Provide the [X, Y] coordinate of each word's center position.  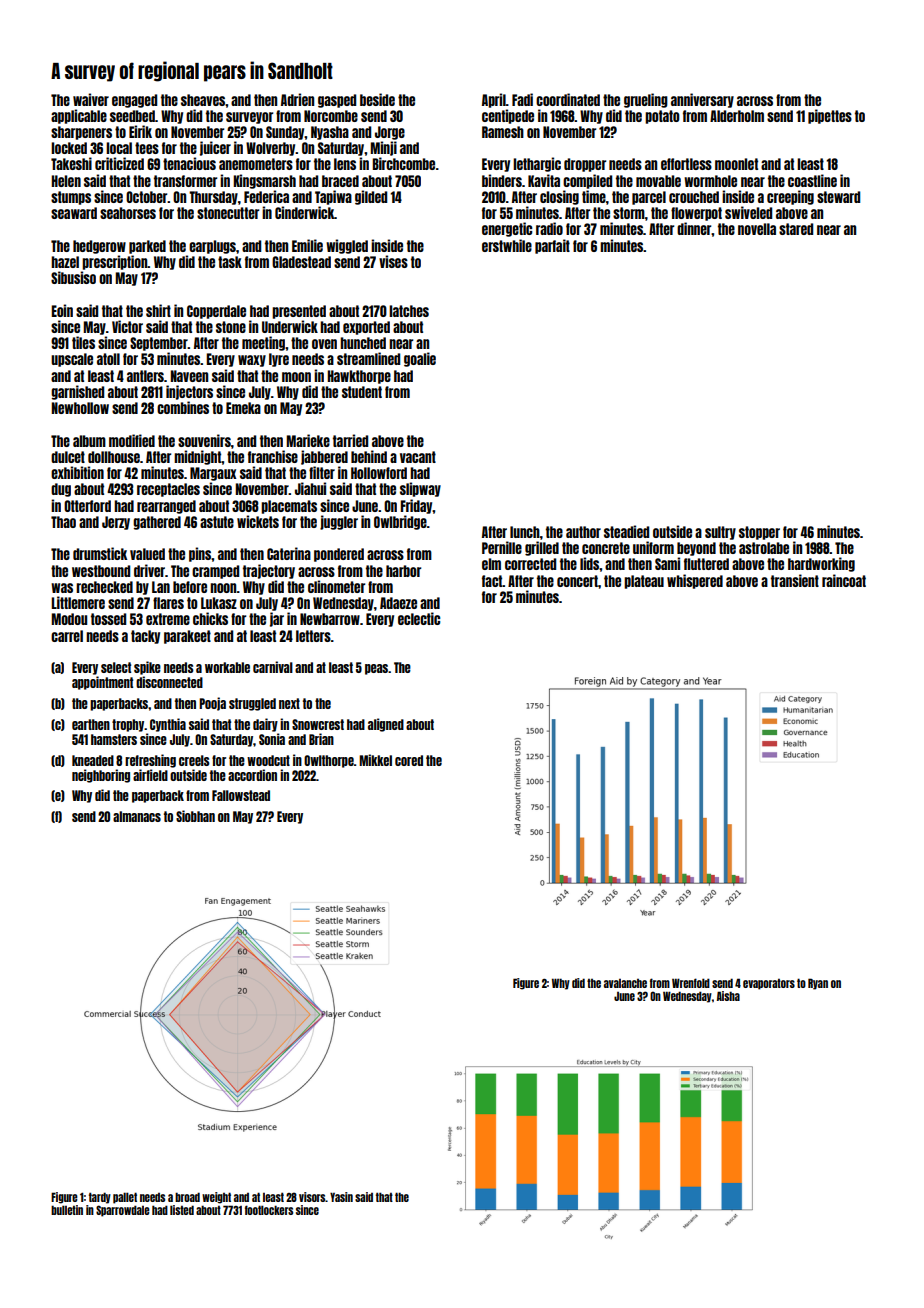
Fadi [522, 99]
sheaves [203, 100]
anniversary [702, 100]
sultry [720, 533]
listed [182, 1210]
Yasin [341, 1197]
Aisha [728, 996]
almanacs [137, 816]
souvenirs [204, 440]
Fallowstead [241, 795]
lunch [525, 532]
